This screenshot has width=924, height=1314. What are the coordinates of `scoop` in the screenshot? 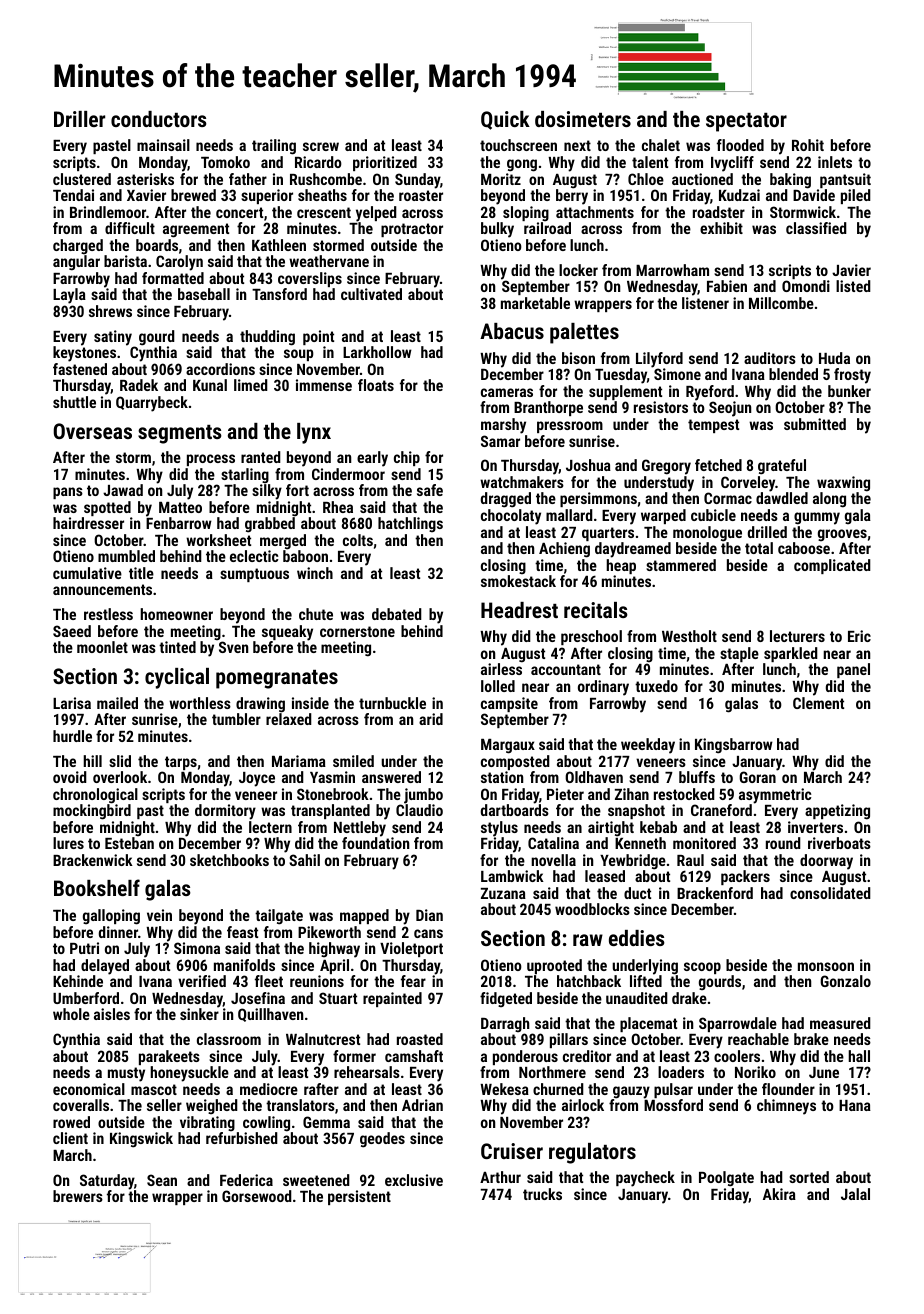 It's located at (702, 968).
